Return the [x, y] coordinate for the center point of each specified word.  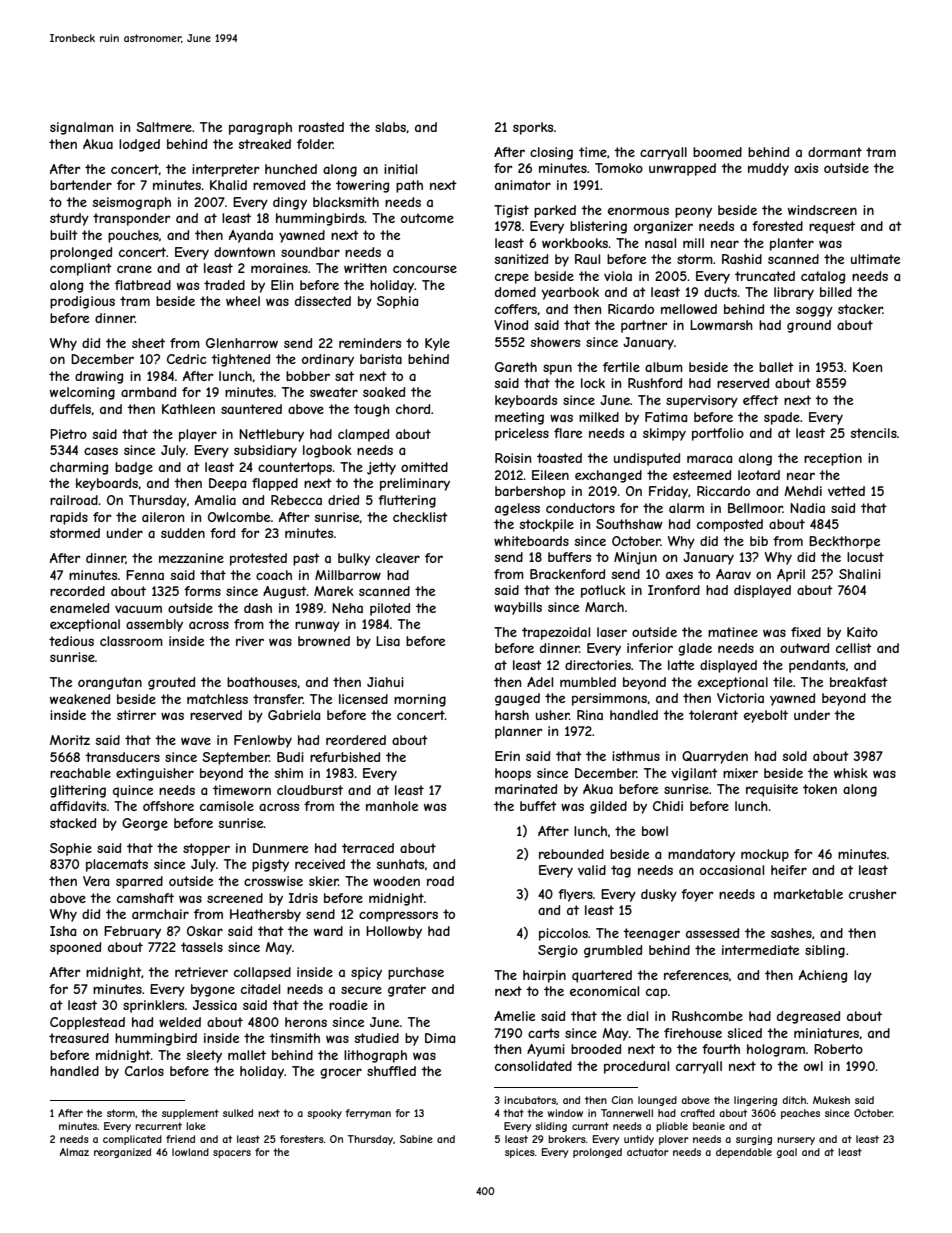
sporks [533, 128]
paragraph [260, 128]
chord [413, 409]
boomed [717, 152]
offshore [168, 806]
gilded [608, 807]
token [820, 789]
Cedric [187, 359]
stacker [860, 309]
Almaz [74, 1152]
